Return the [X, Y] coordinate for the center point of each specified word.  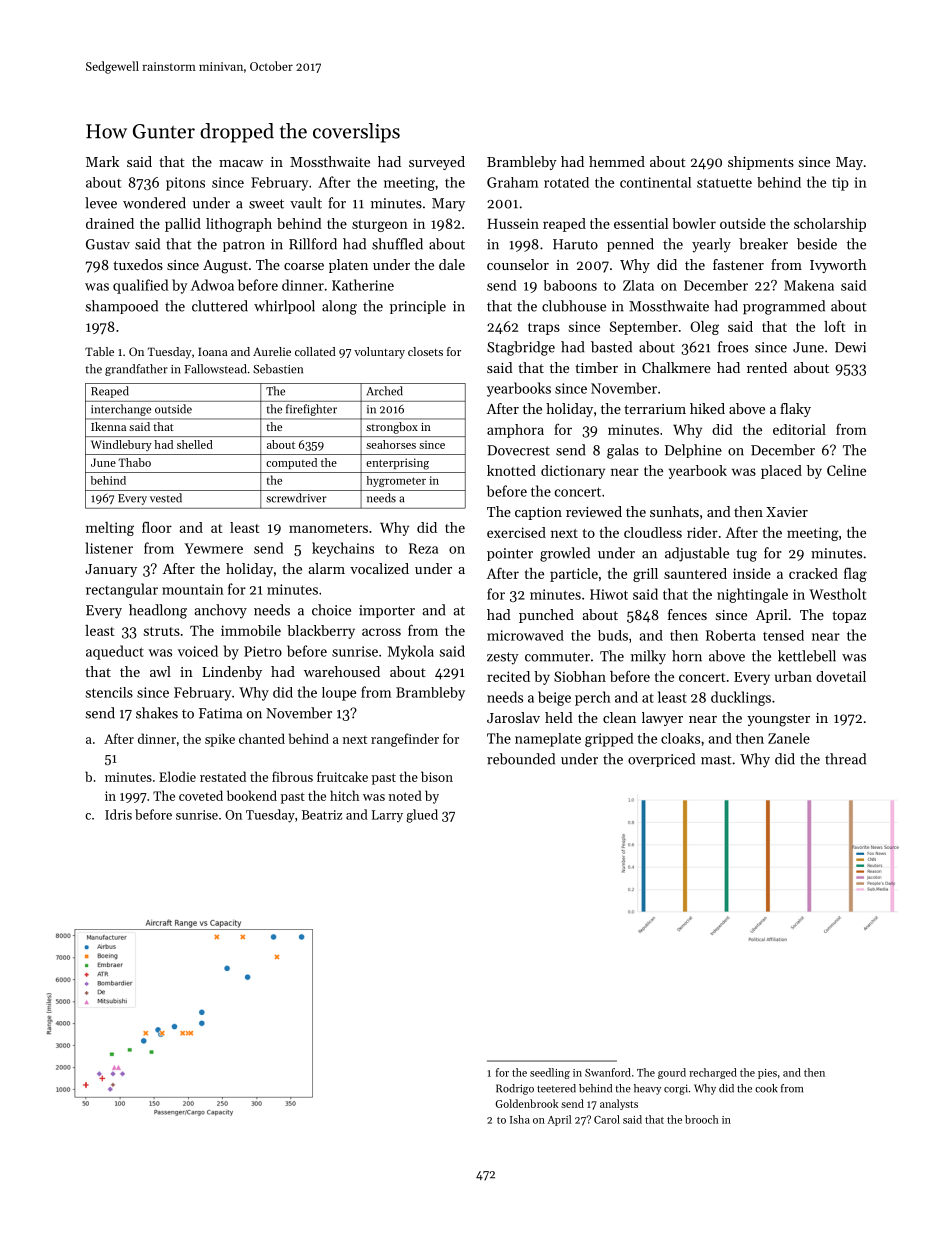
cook [766, 1088]
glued [422, 816]
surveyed [437, 163]
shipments [761, 163]
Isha [520, 1119]
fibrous [292, 776]
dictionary [573, 472]
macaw [241, 163]
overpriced [661, 760]
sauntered [695, 573]
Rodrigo [515, 1089]
